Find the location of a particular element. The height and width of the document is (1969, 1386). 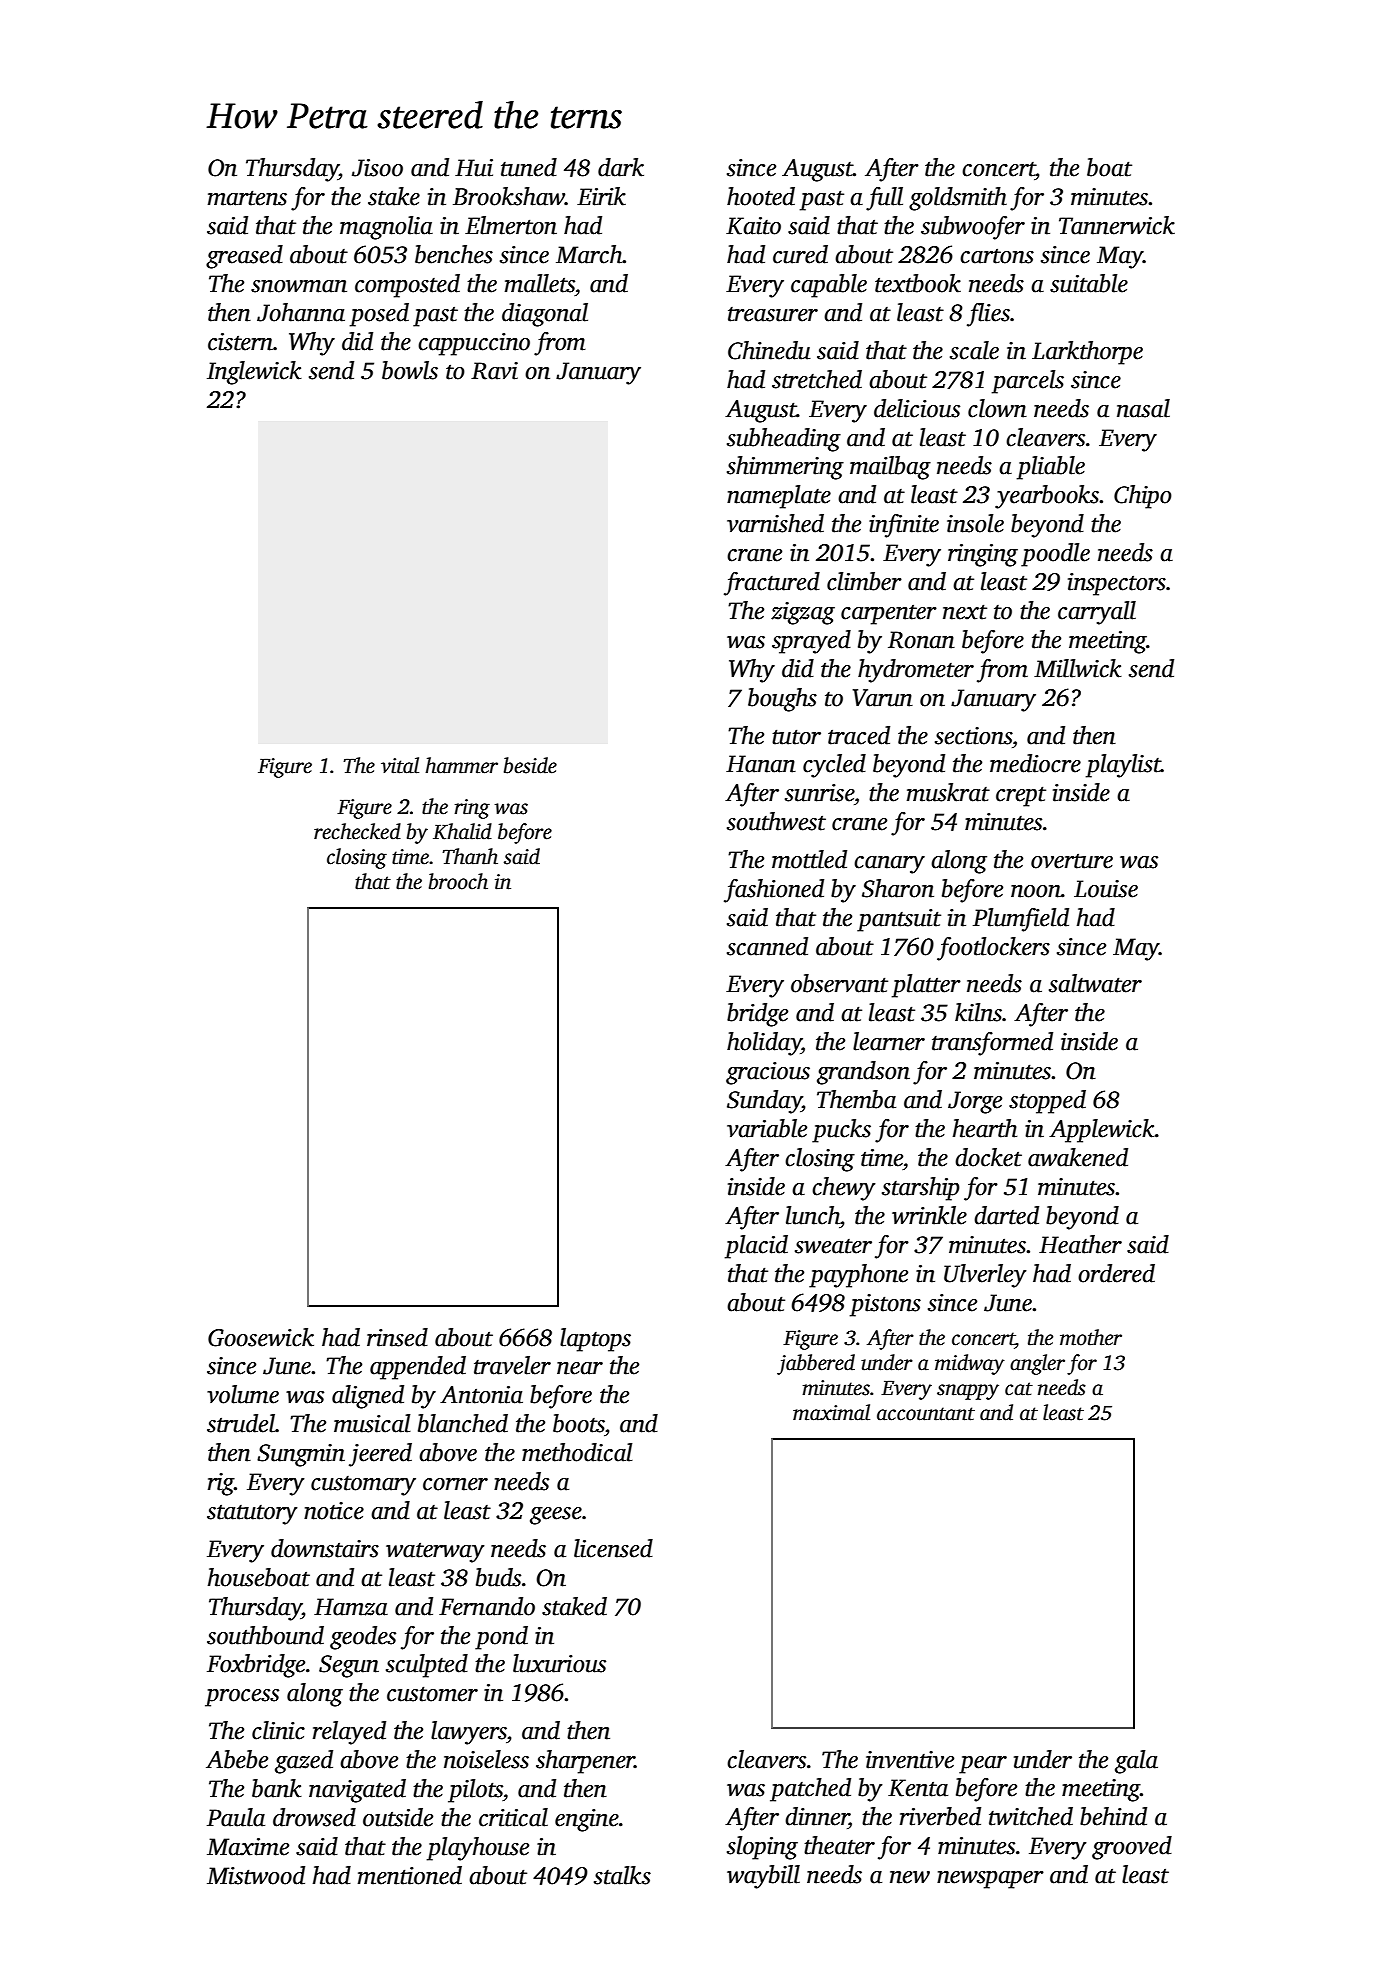

full is located at coordinates (884, 199).
